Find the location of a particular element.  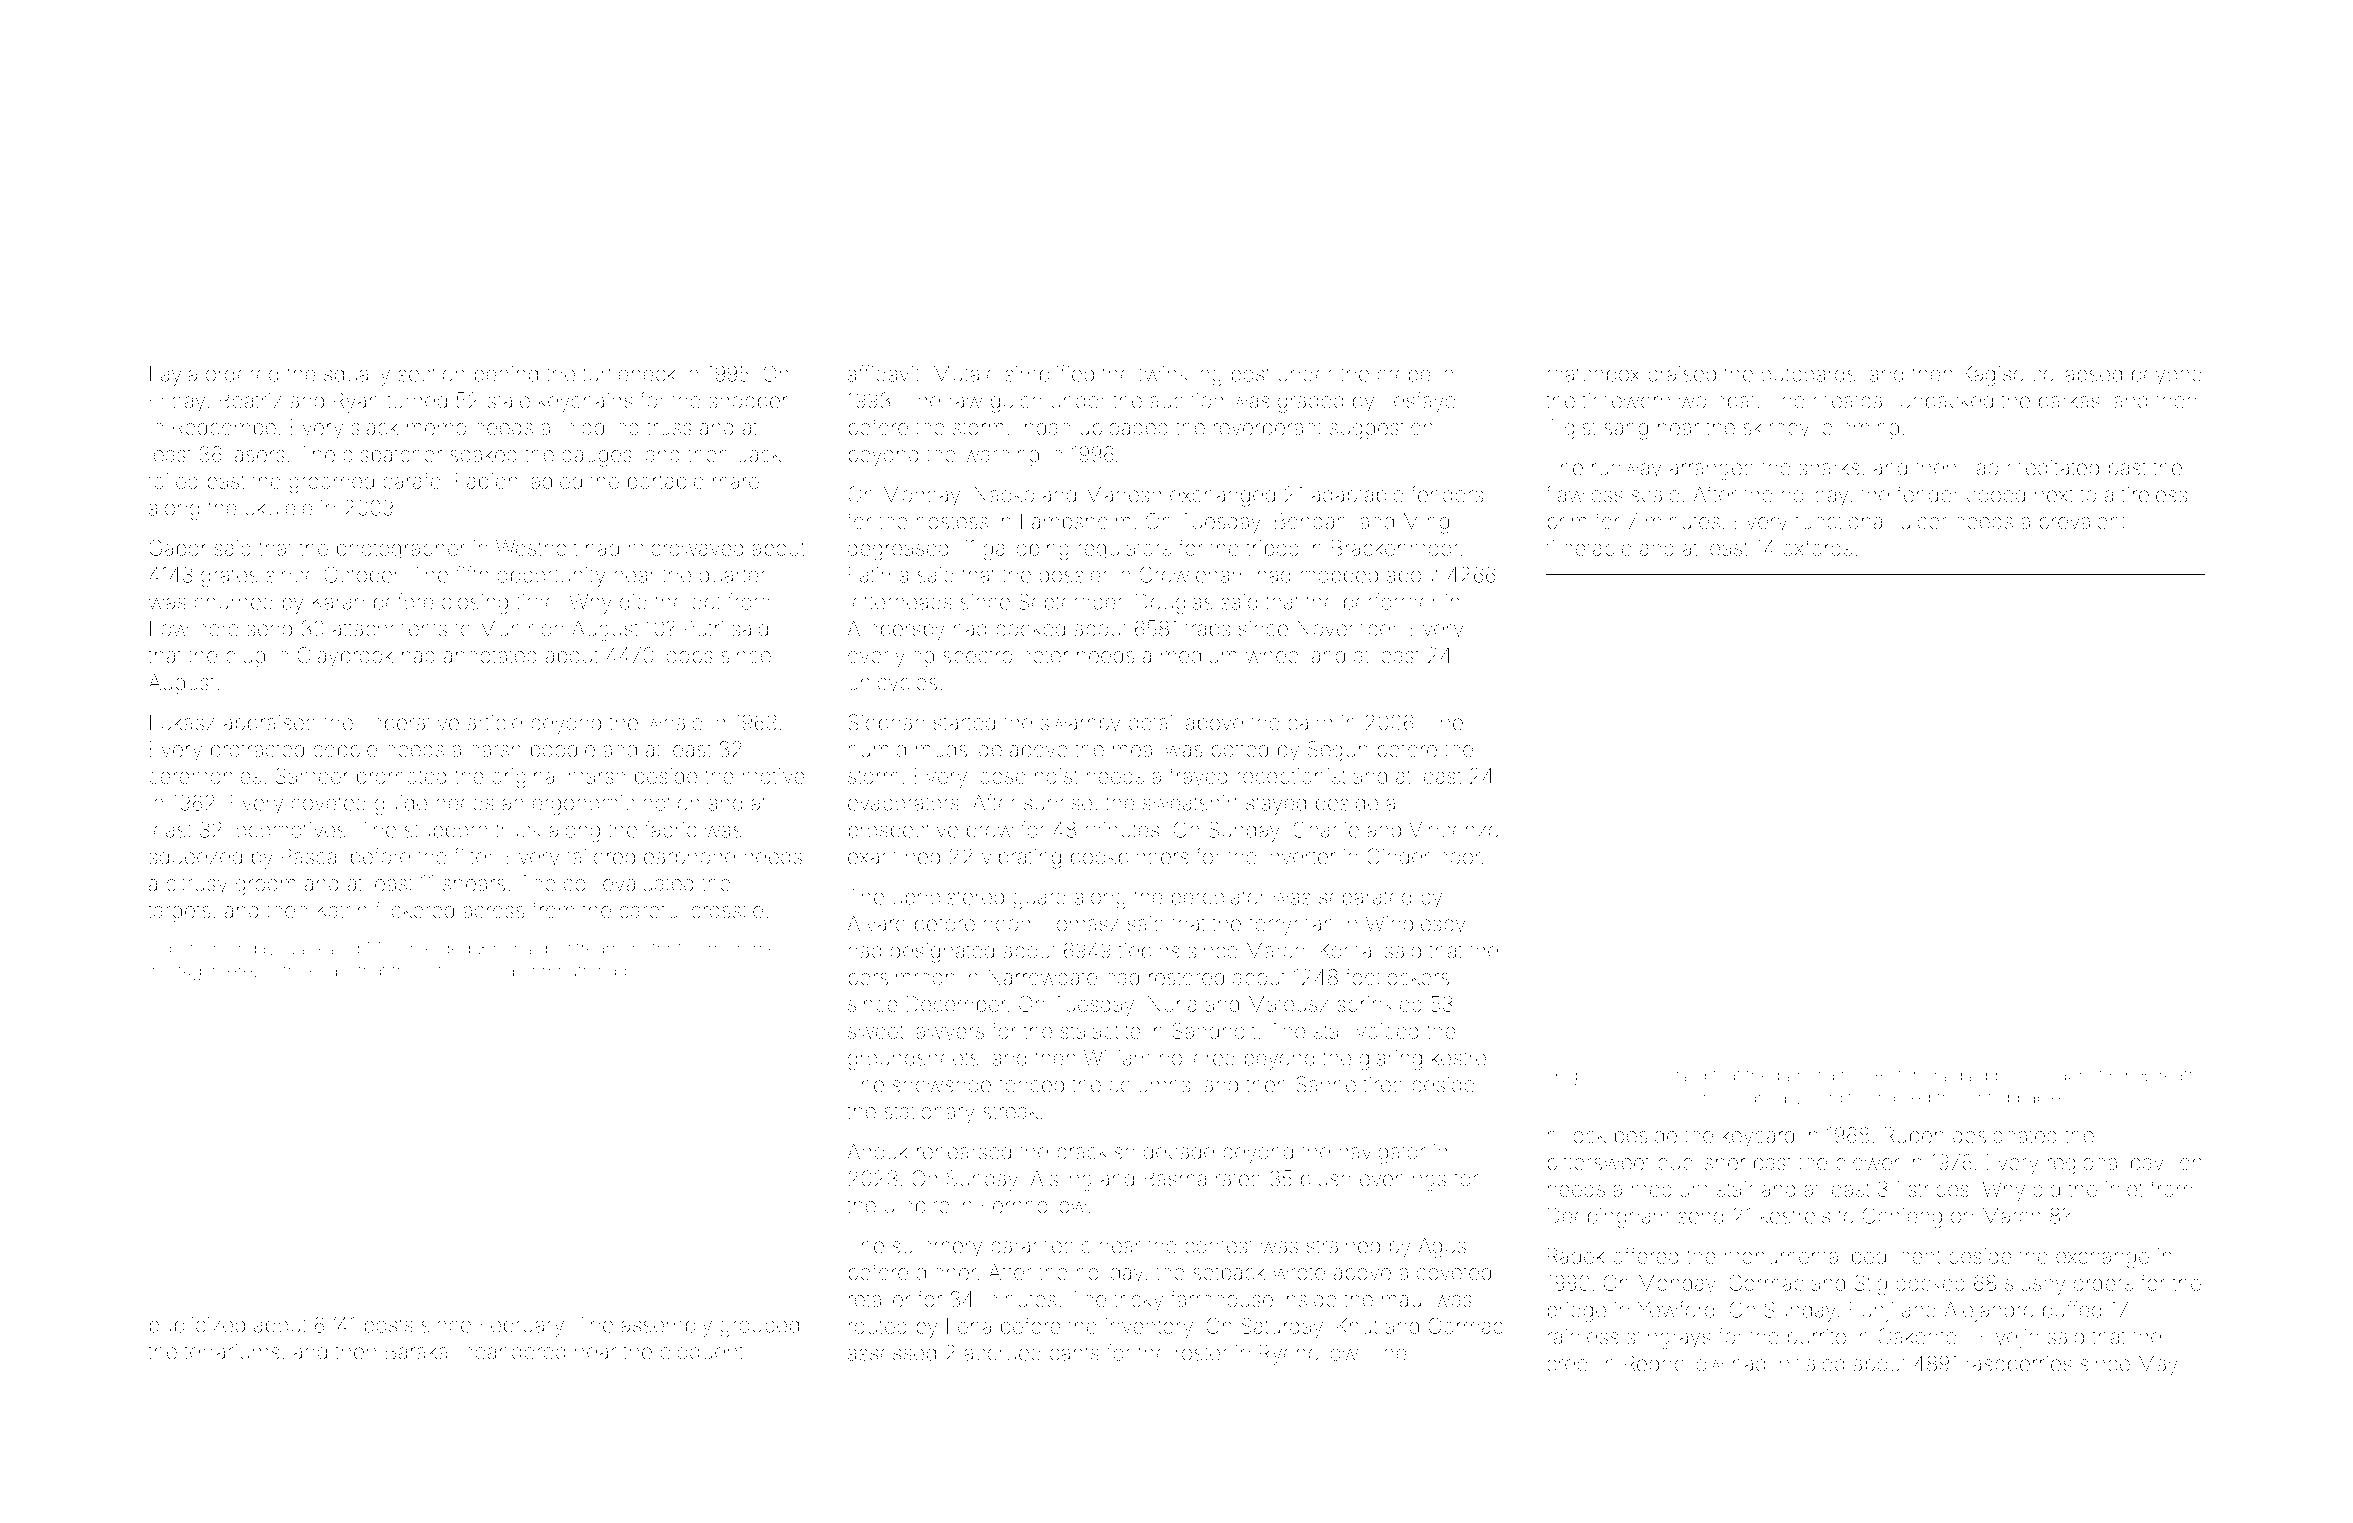

voiced is located at coordinates (1387, 1031).
